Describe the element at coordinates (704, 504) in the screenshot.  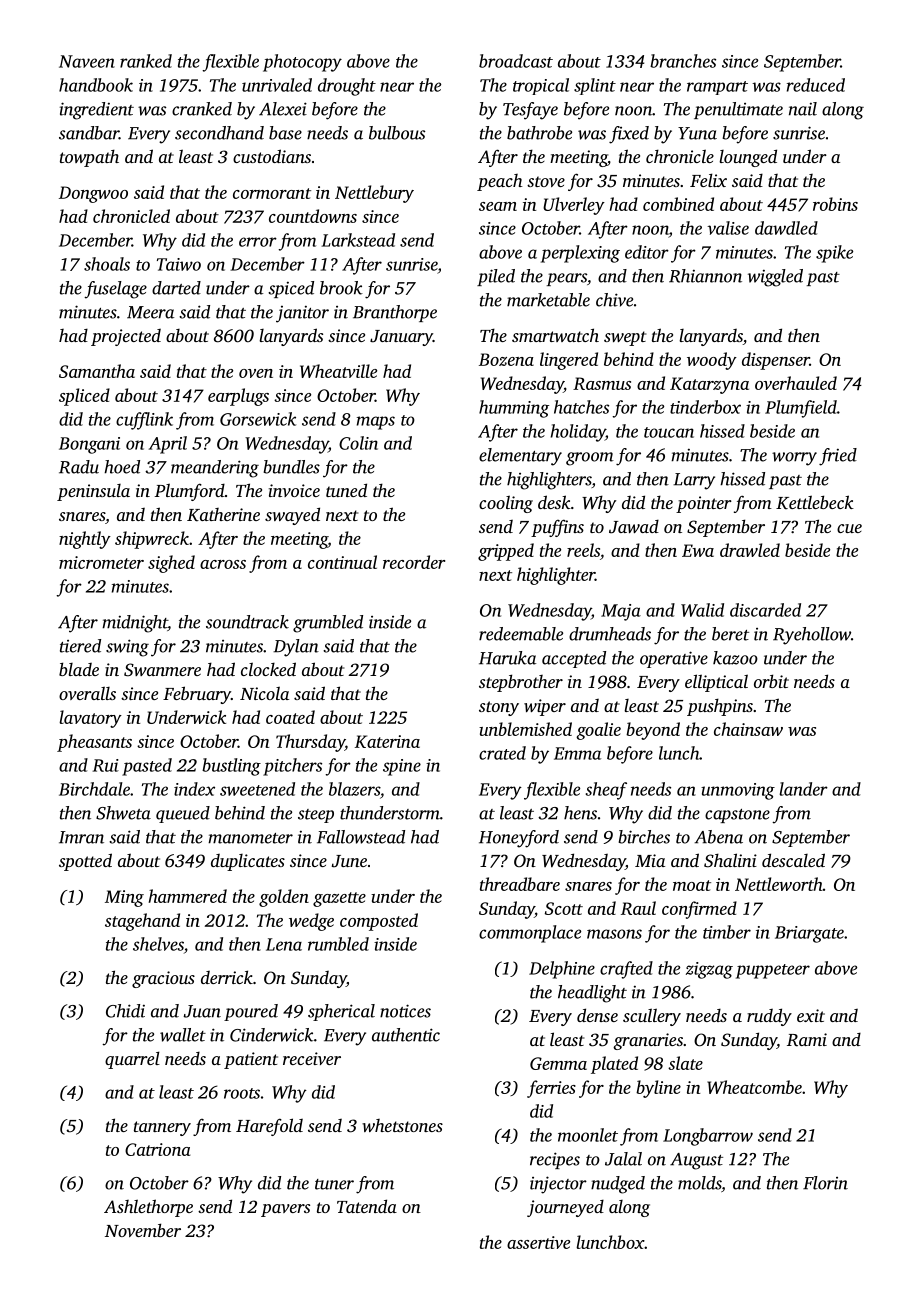
I see `pointer` at that location.
